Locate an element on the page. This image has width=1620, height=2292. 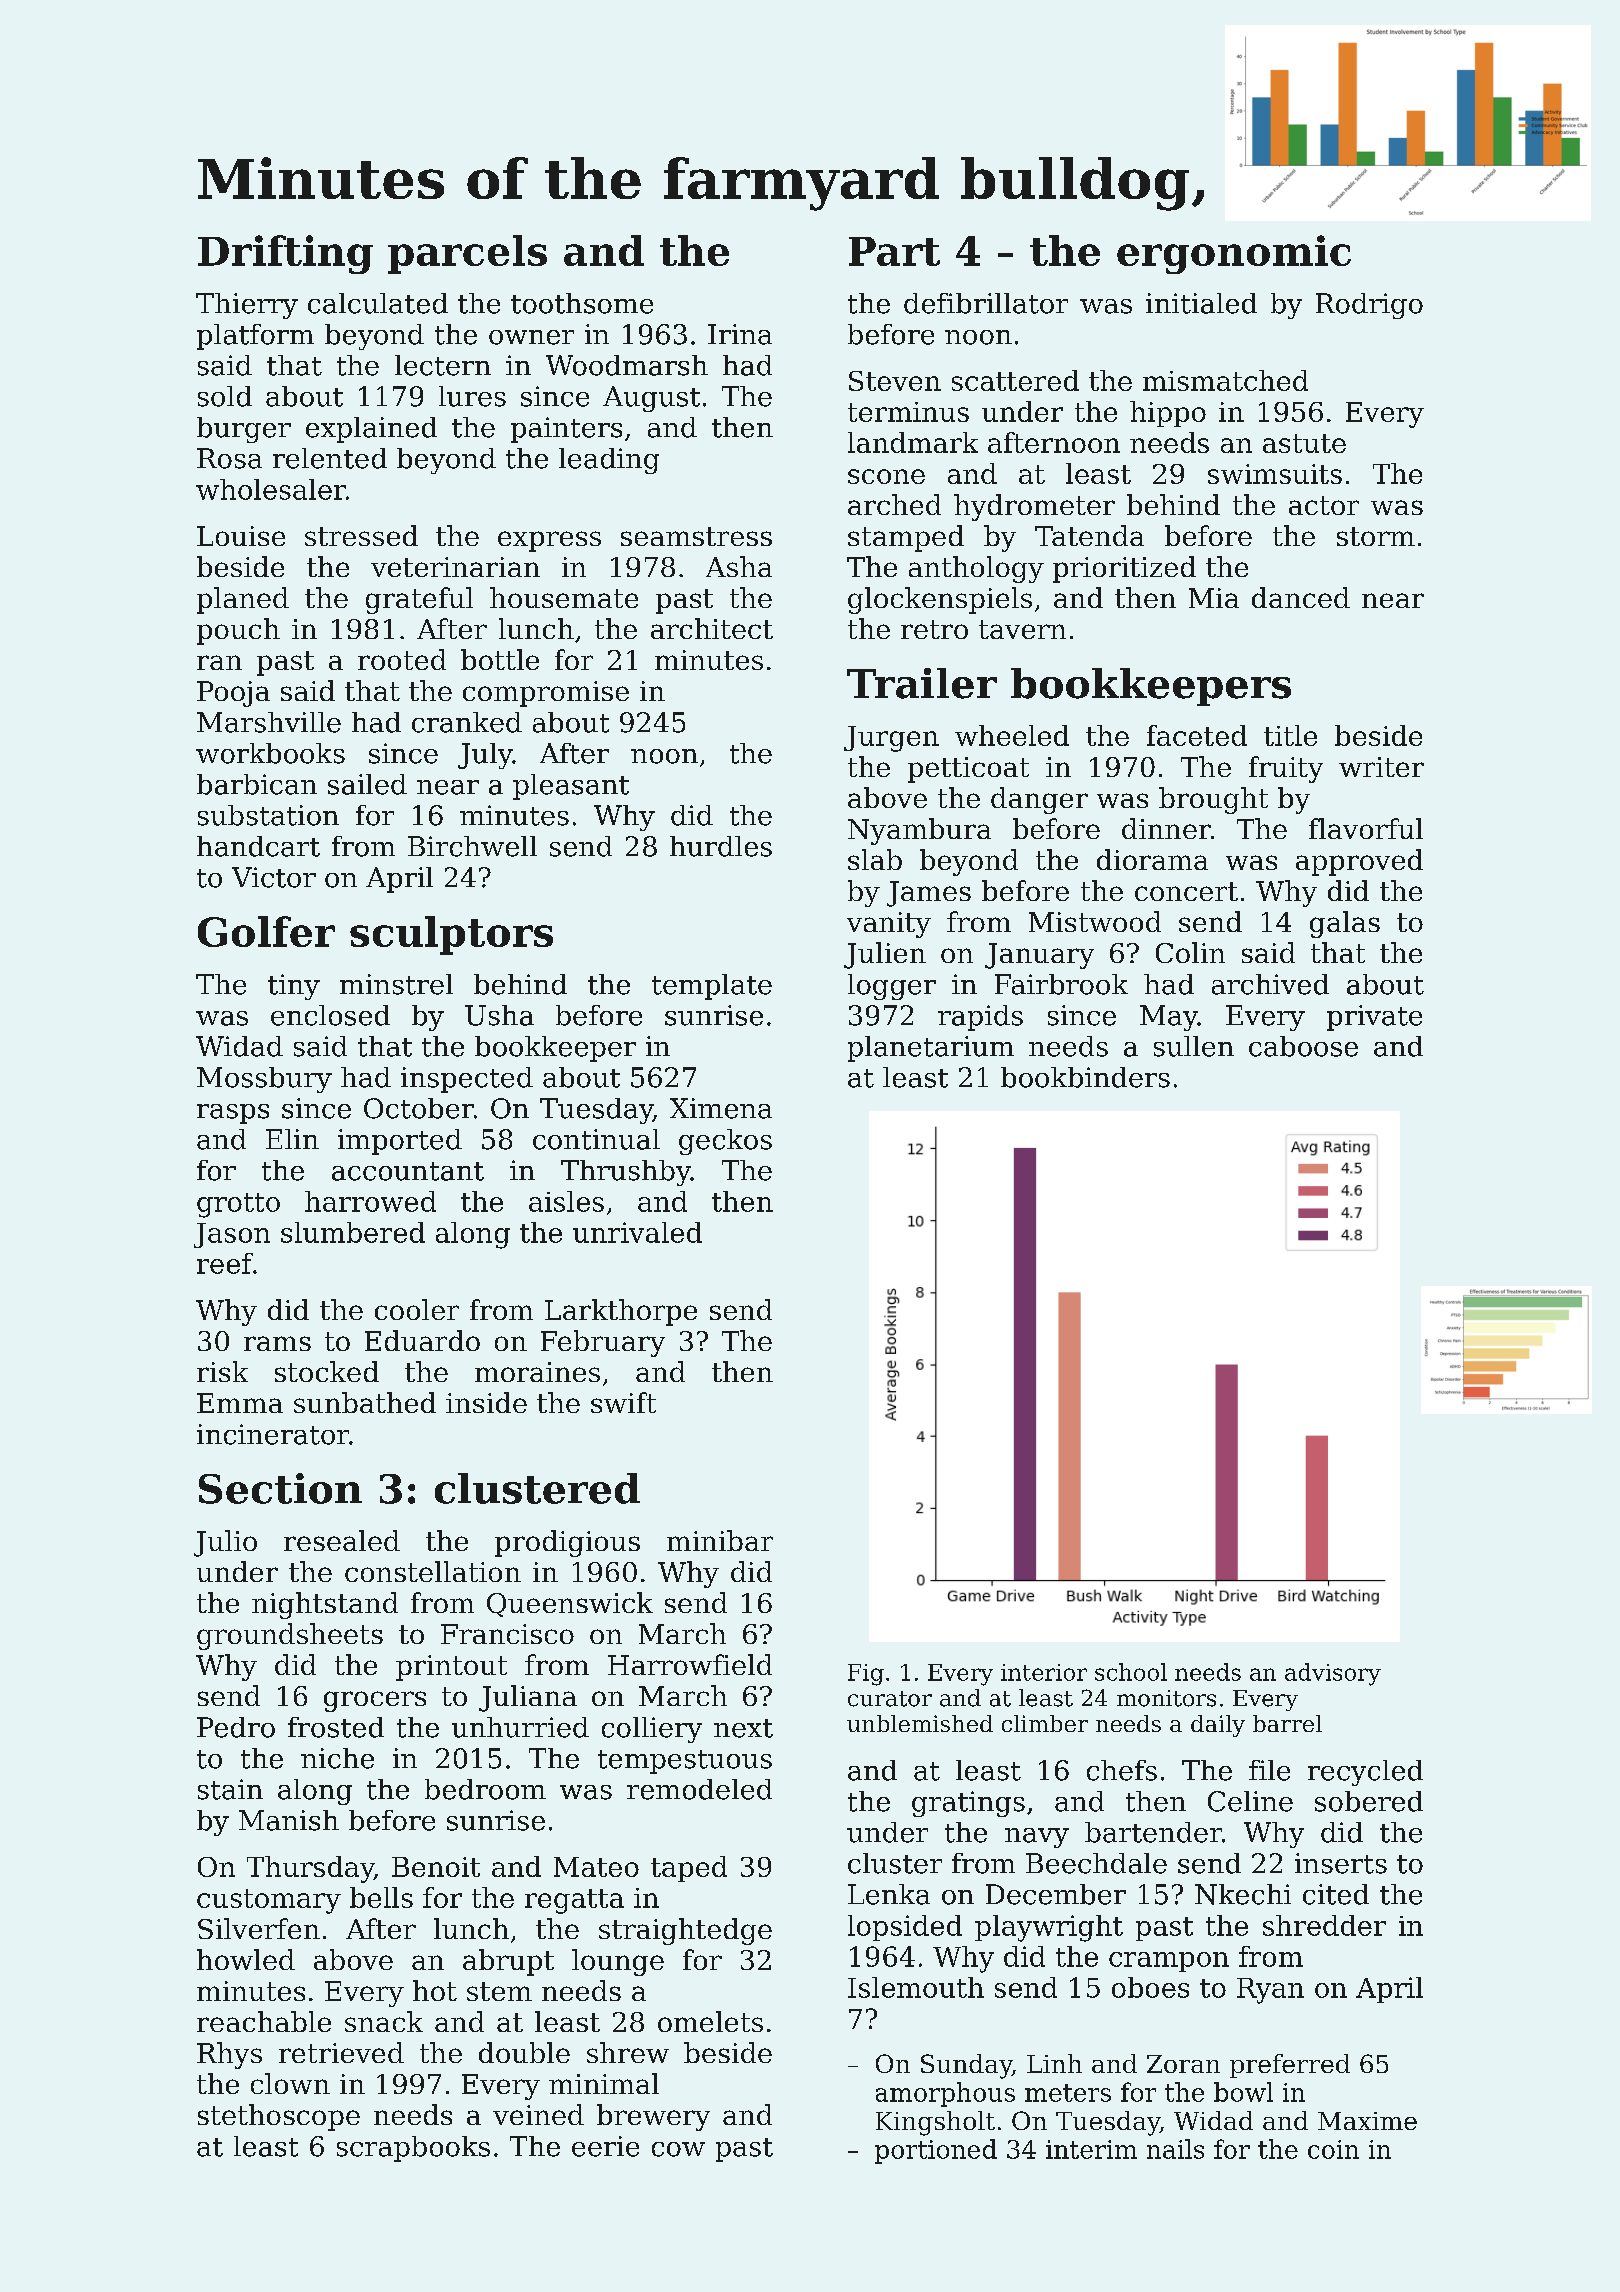
danced is located at coordinates (1301, 597).
